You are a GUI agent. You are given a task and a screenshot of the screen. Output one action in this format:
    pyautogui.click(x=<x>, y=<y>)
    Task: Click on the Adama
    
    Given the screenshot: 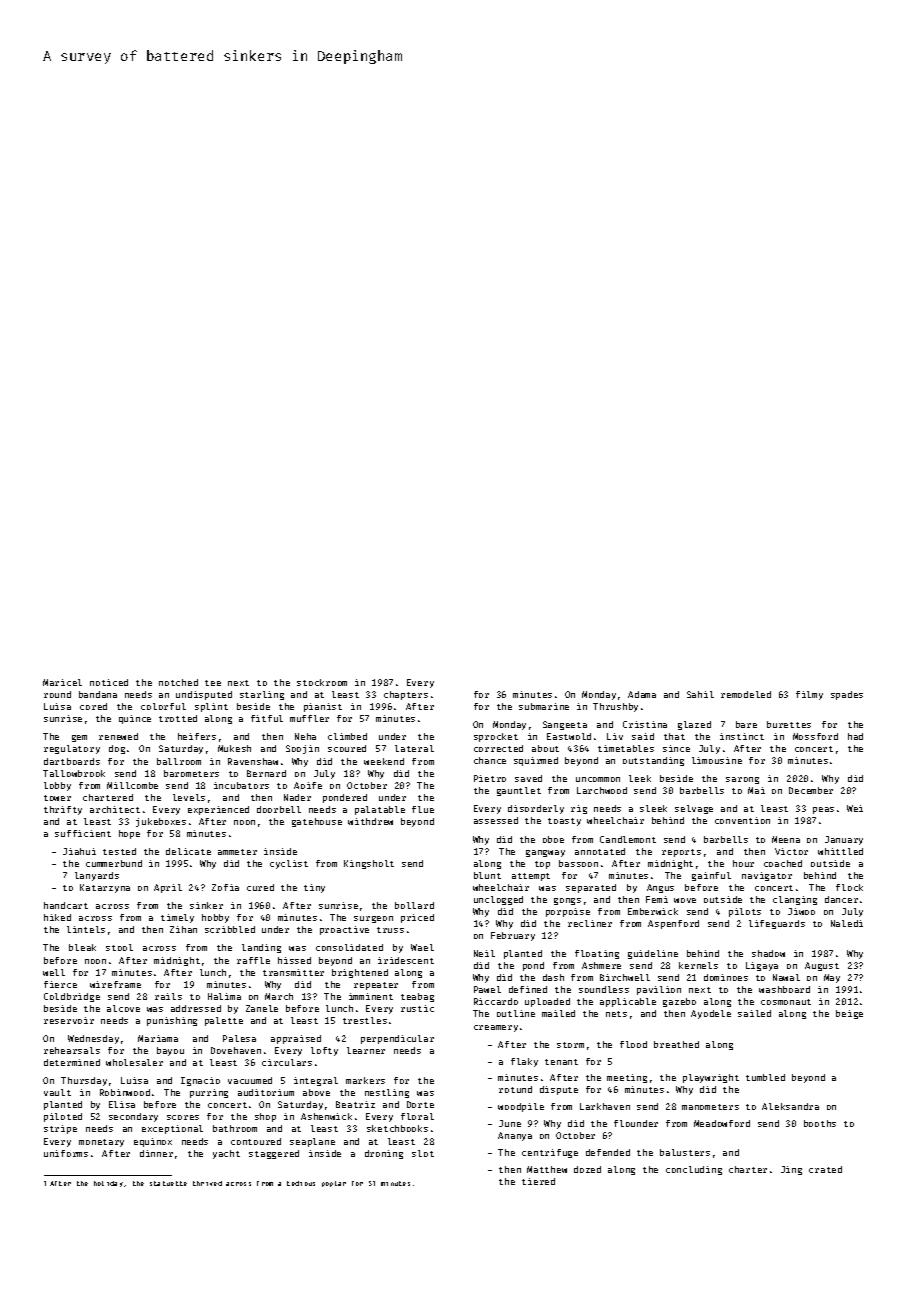 What is the action you would take?
    pyautogui.click(x=642, y=694)
